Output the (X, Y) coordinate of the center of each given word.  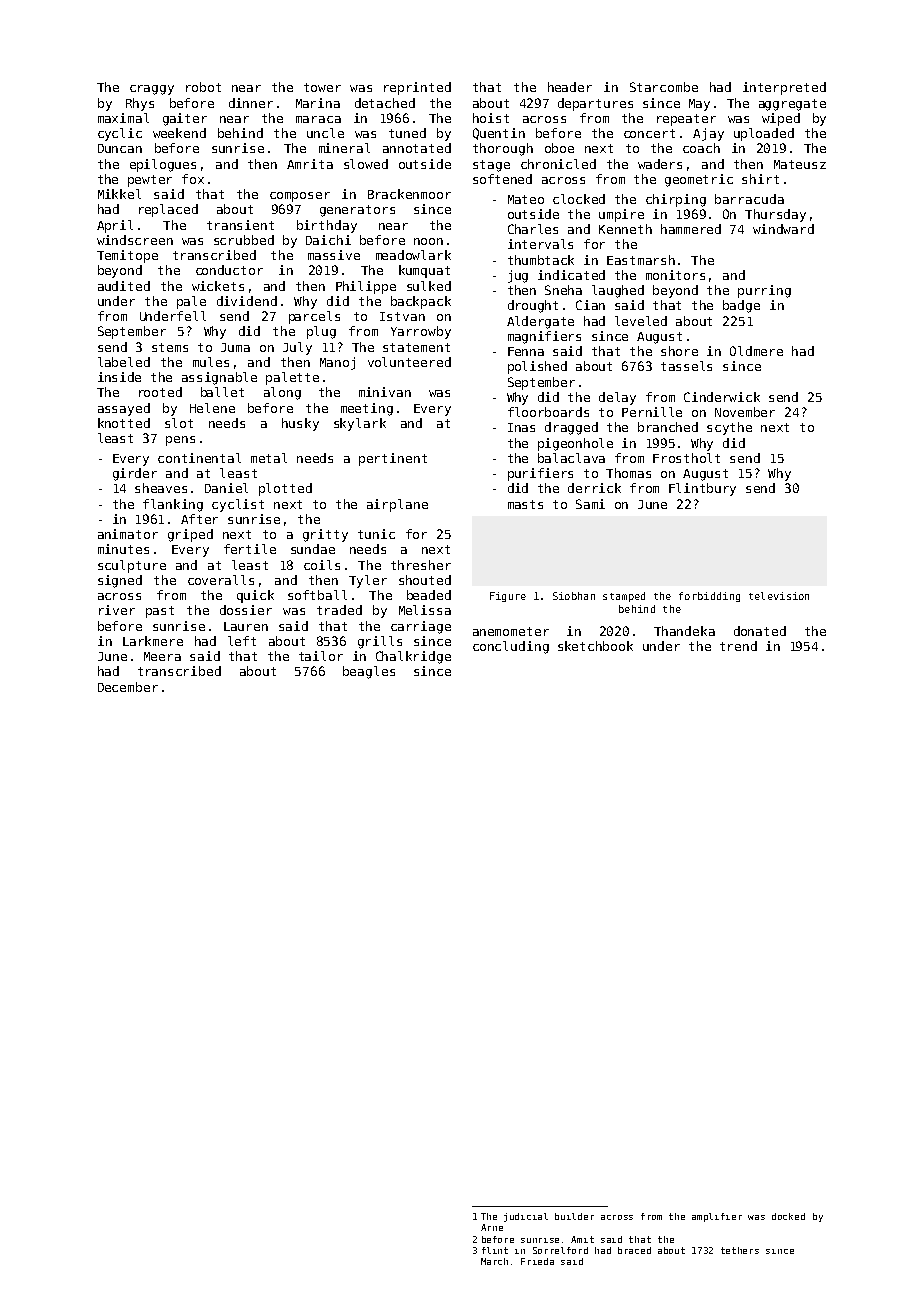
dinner (251, 103)
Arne (492, 1227)
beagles (369, 672)
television (779, 596)
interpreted (784, 88)
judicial (526, 1217)
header (570, 87)
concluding (511, 647)
